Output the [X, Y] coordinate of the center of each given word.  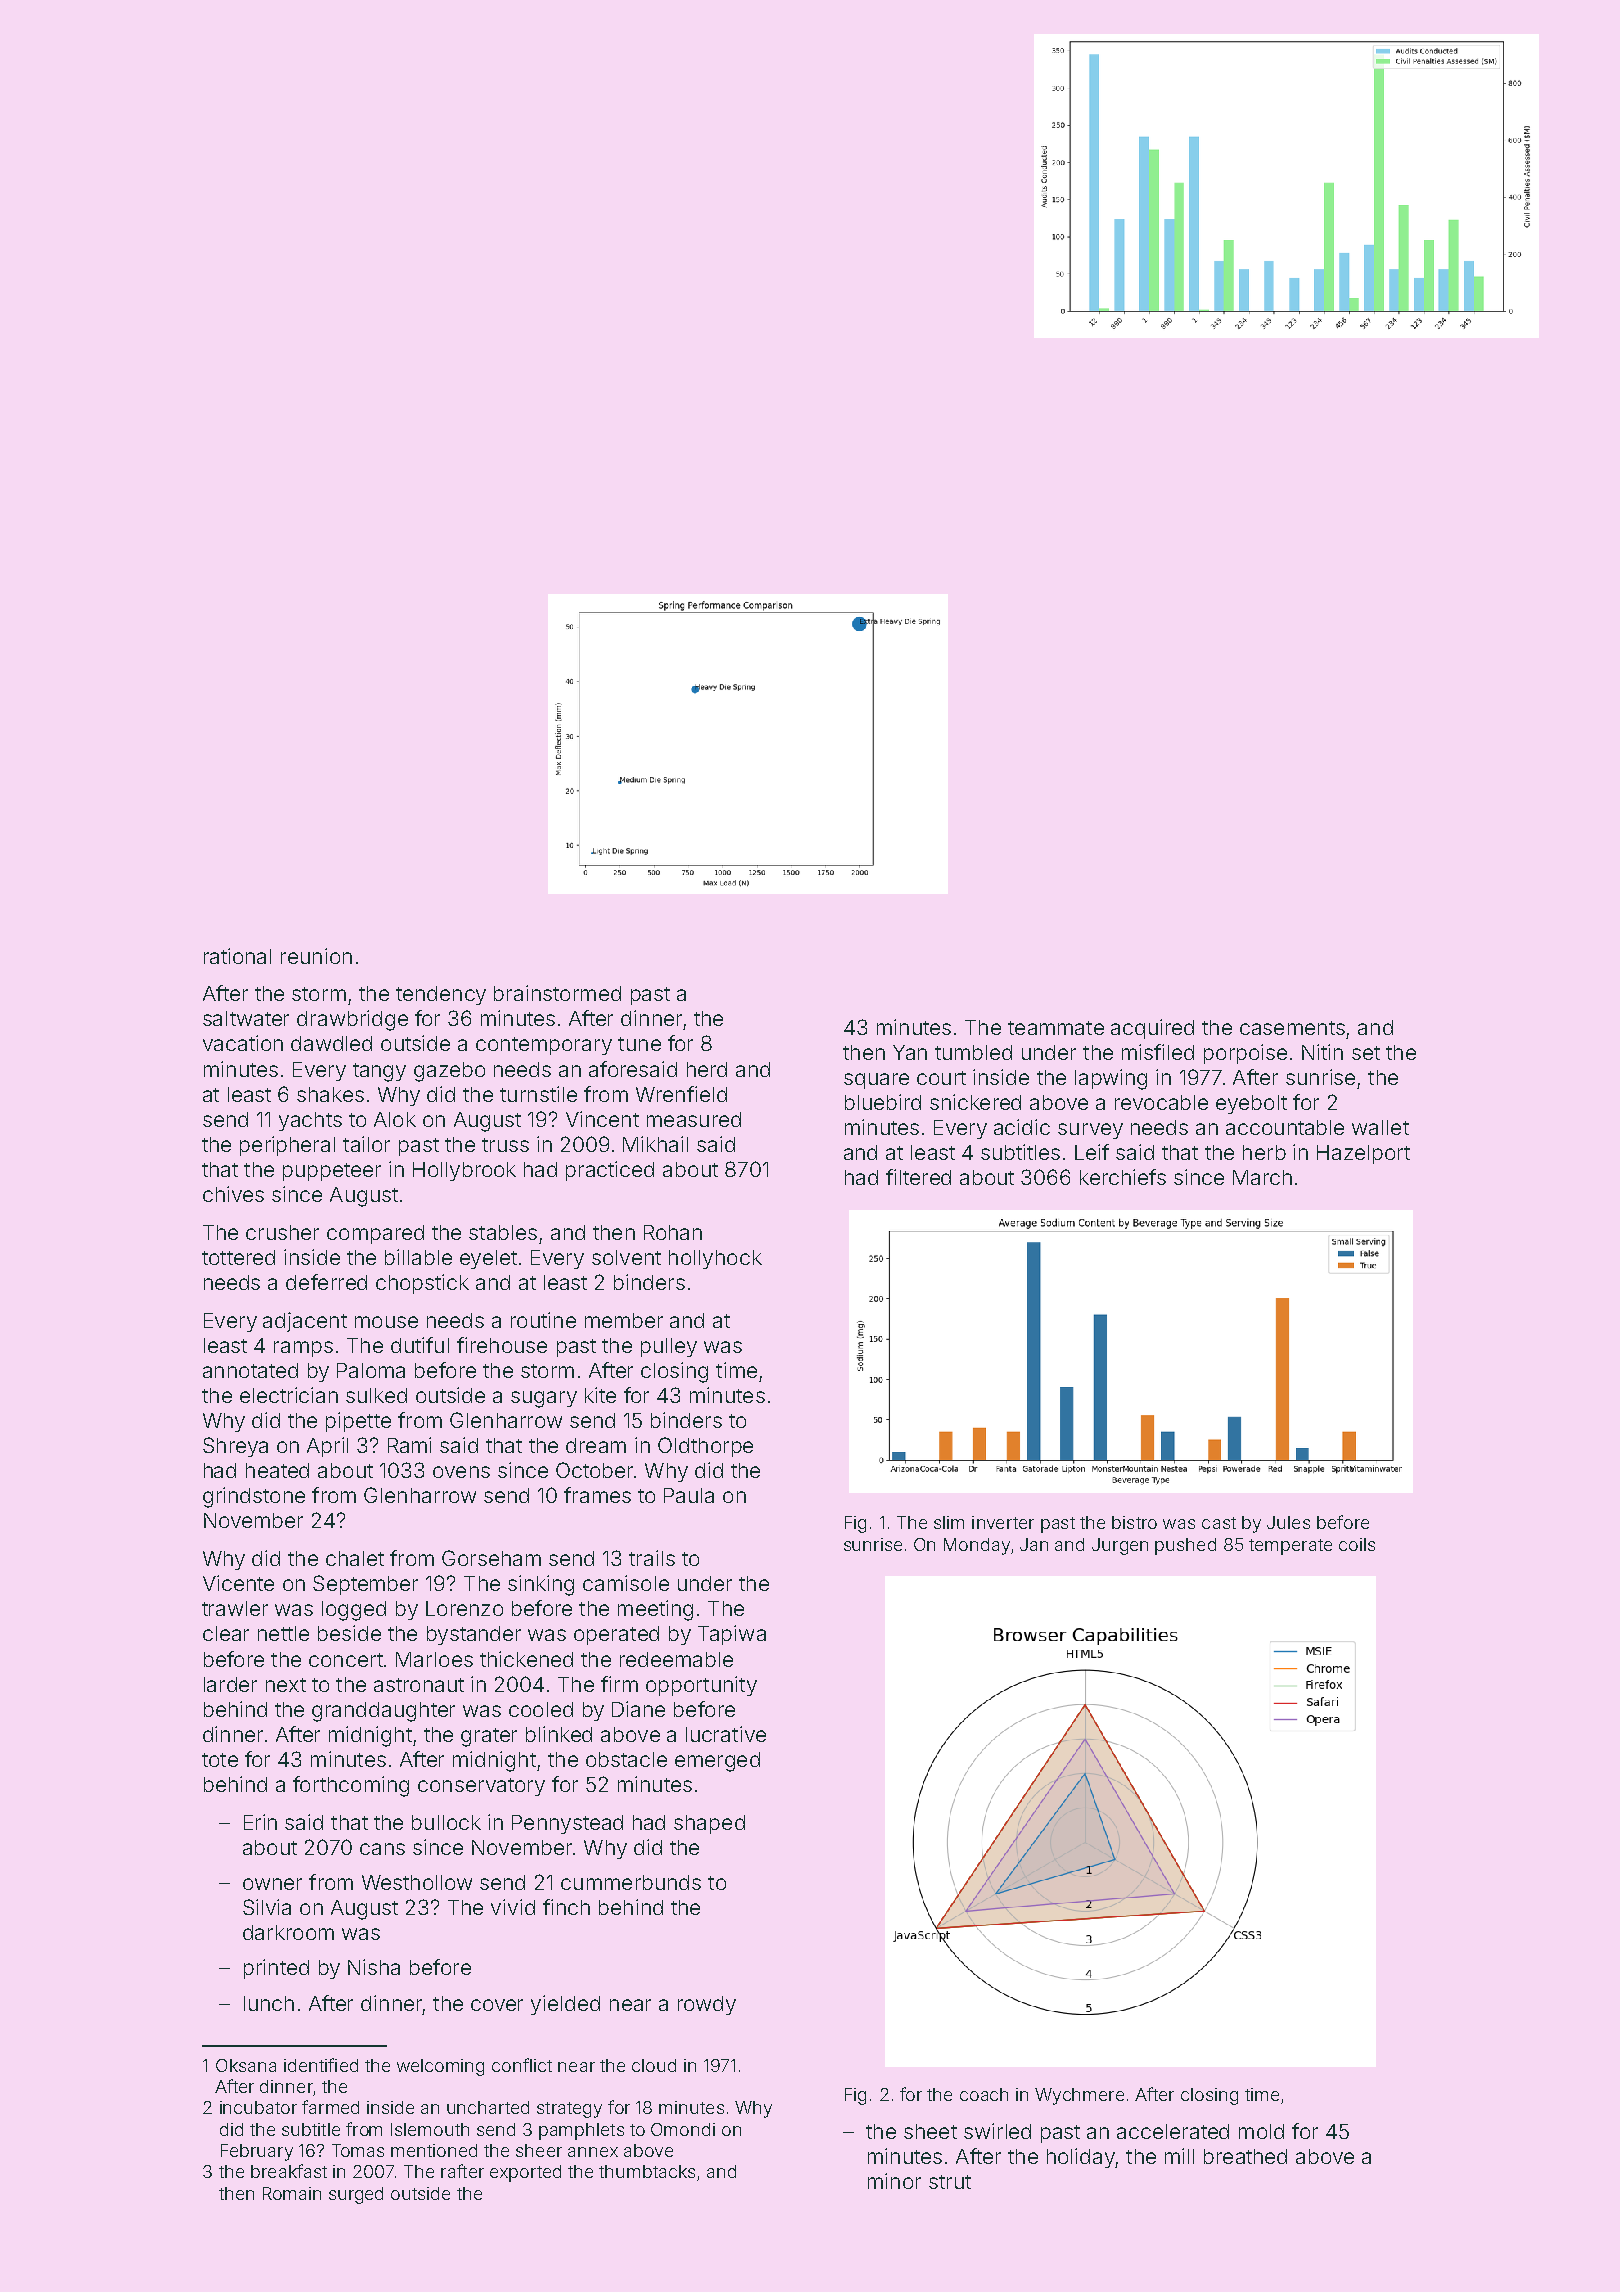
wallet [1380, 1127]
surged [356, 2195]
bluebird [883, 1102]
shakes [330, 1094]
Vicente [238, 1583]
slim [949, 1522]
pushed [1185, 1546]
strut [950, 2182]
